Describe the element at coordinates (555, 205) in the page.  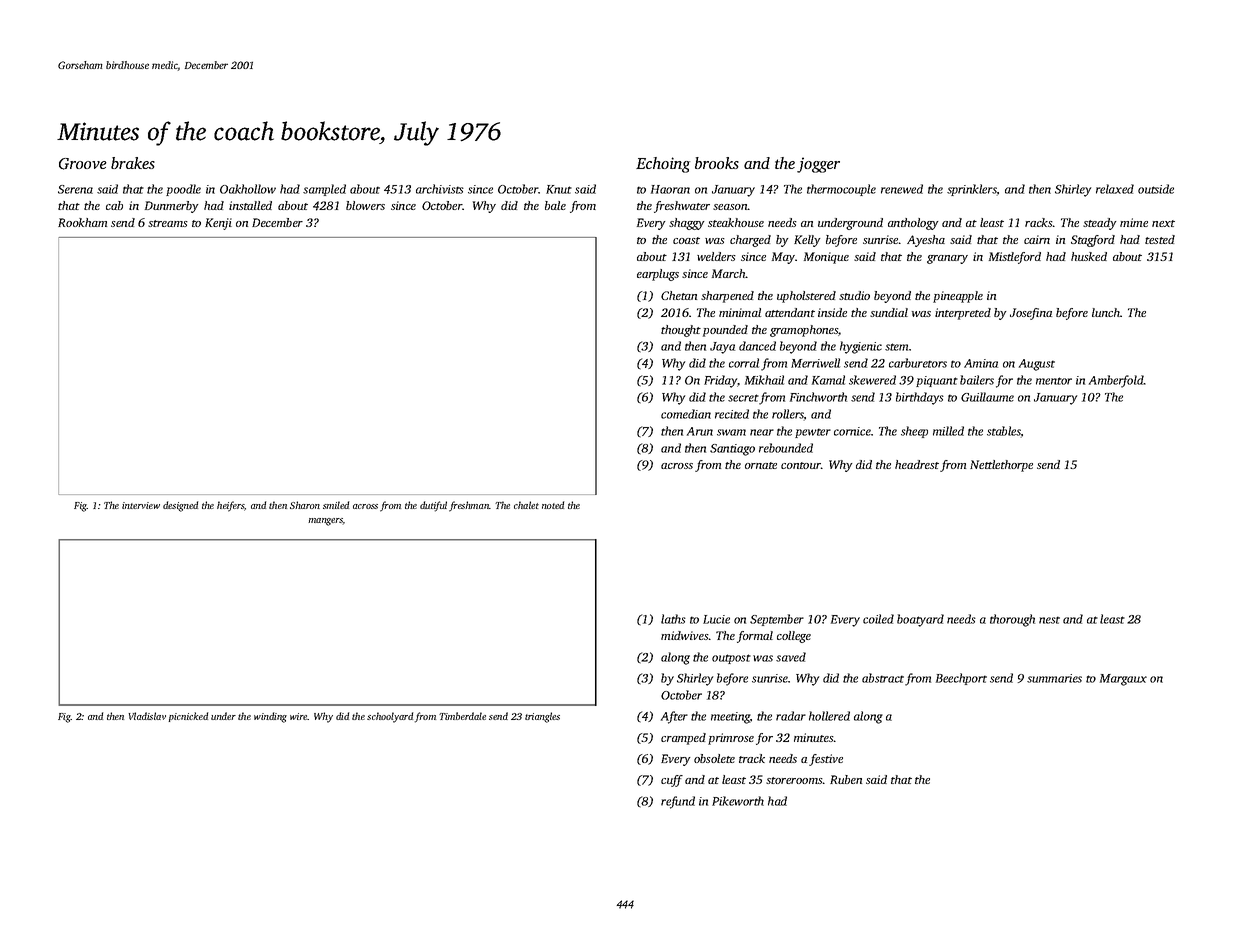
I see `bale` at that location.
